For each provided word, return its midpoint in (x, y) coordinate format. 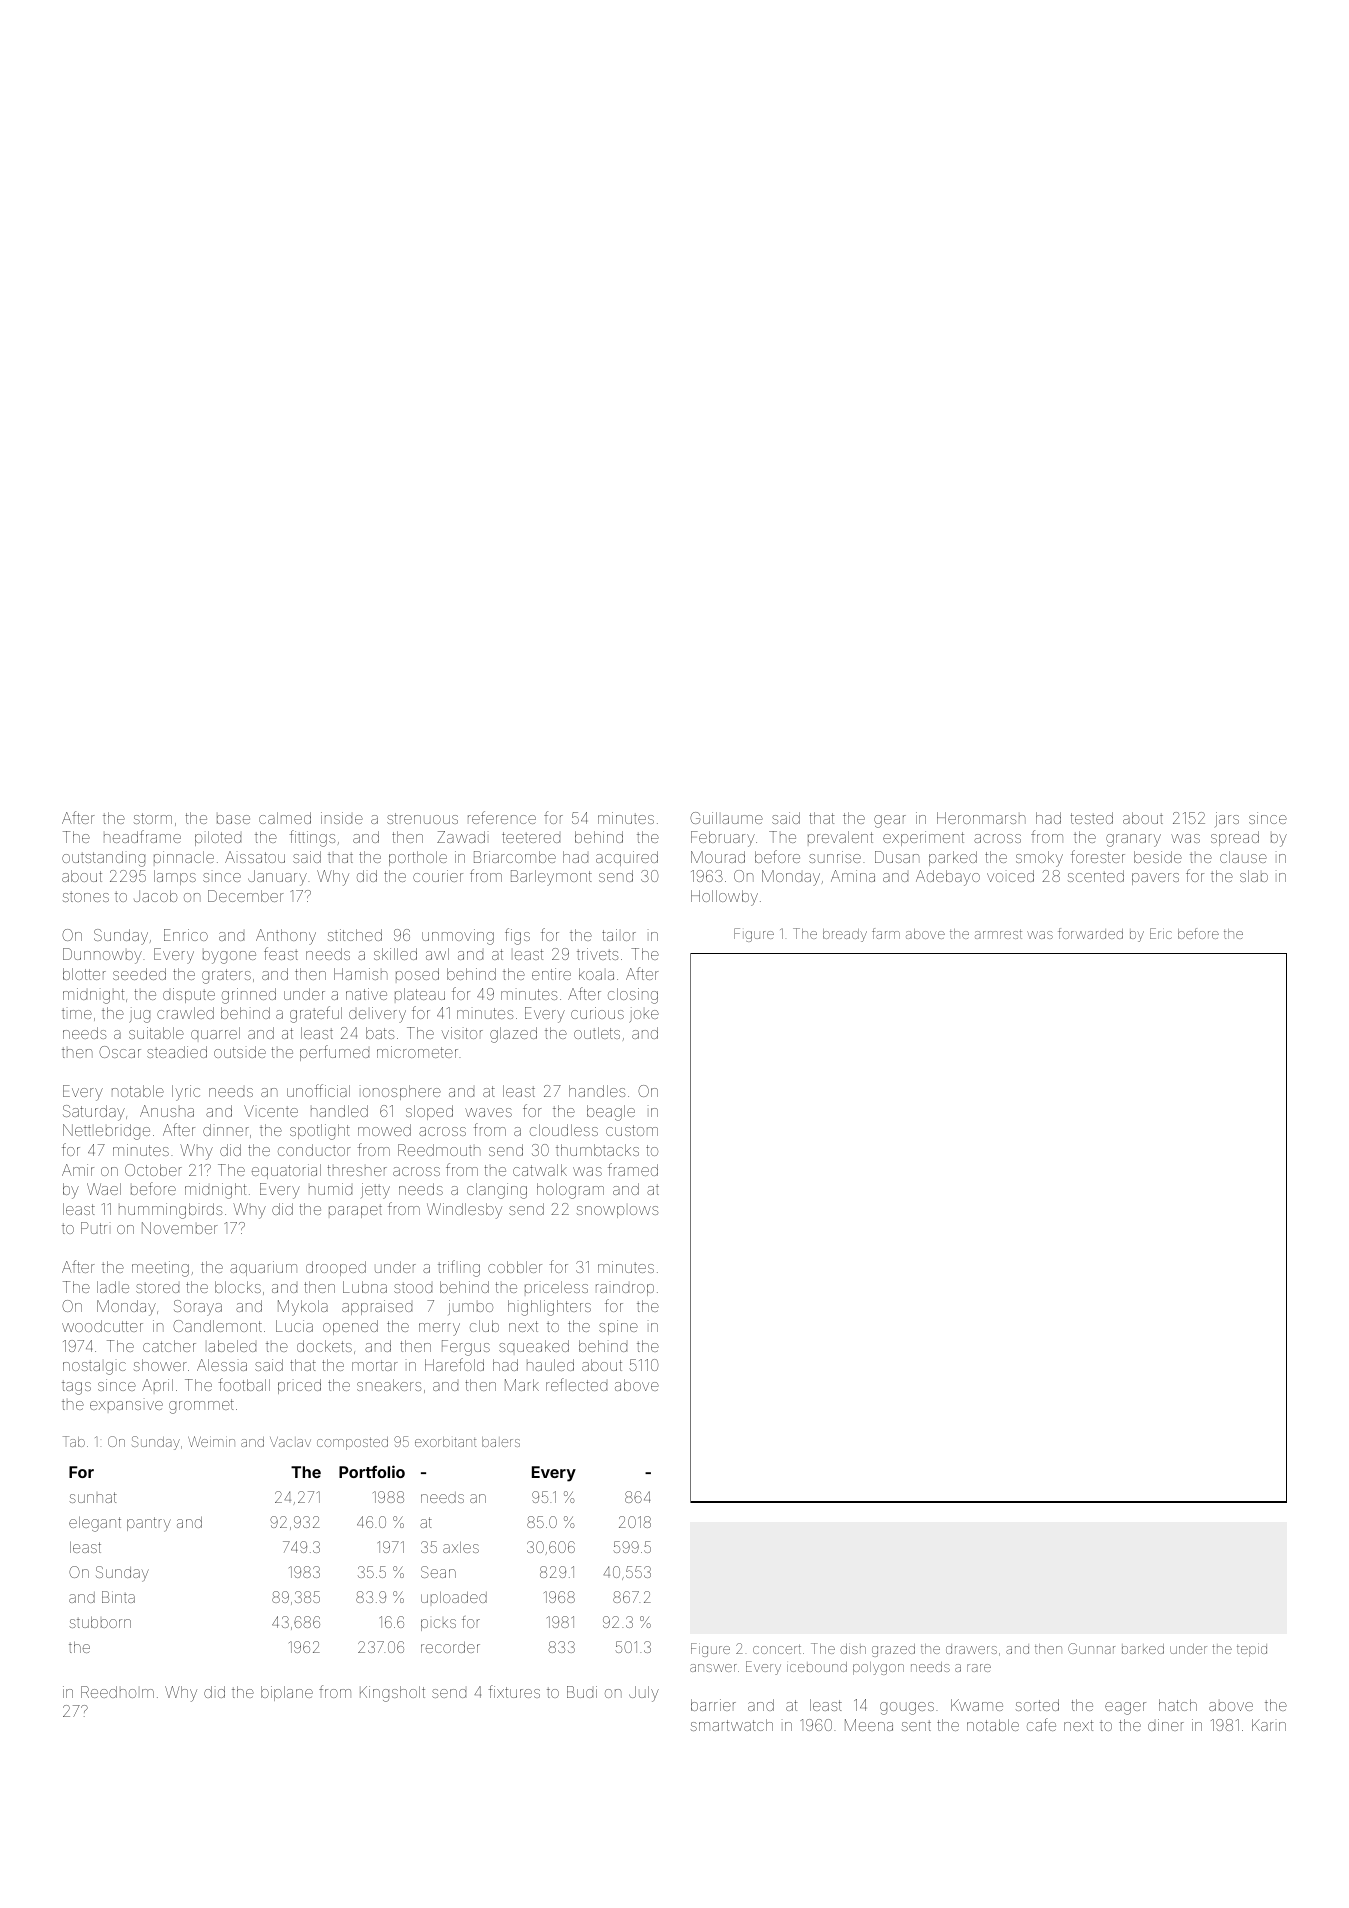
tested (1091, 818)
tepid (1252, 1650)
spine (618, 1327)
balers (501, 1442)
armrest (998, 934)
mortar (375, 1365)
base (233, 819)
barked (1143, 1649)
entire (551, 974)
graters (226, 976)
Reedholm (117, 1692)
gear (890, 821)
